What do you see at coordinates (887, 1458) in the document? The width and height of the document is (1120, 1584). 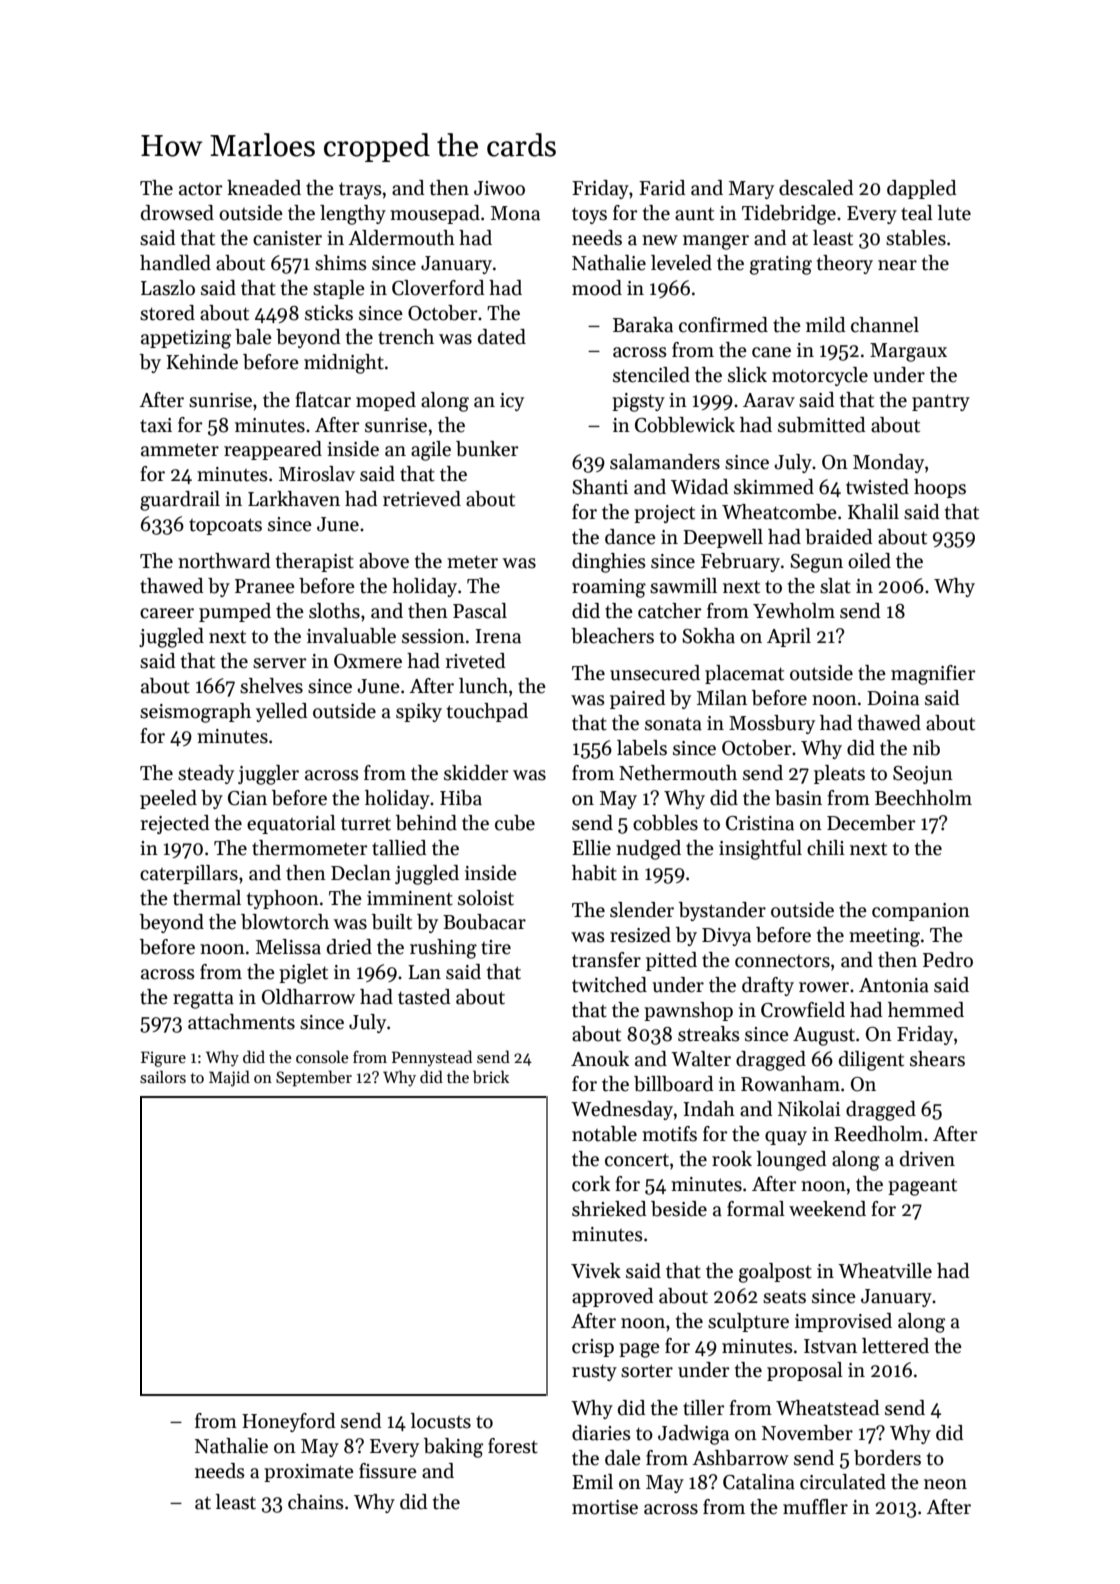 I see `borders` at bounding box center [887, 1458].
